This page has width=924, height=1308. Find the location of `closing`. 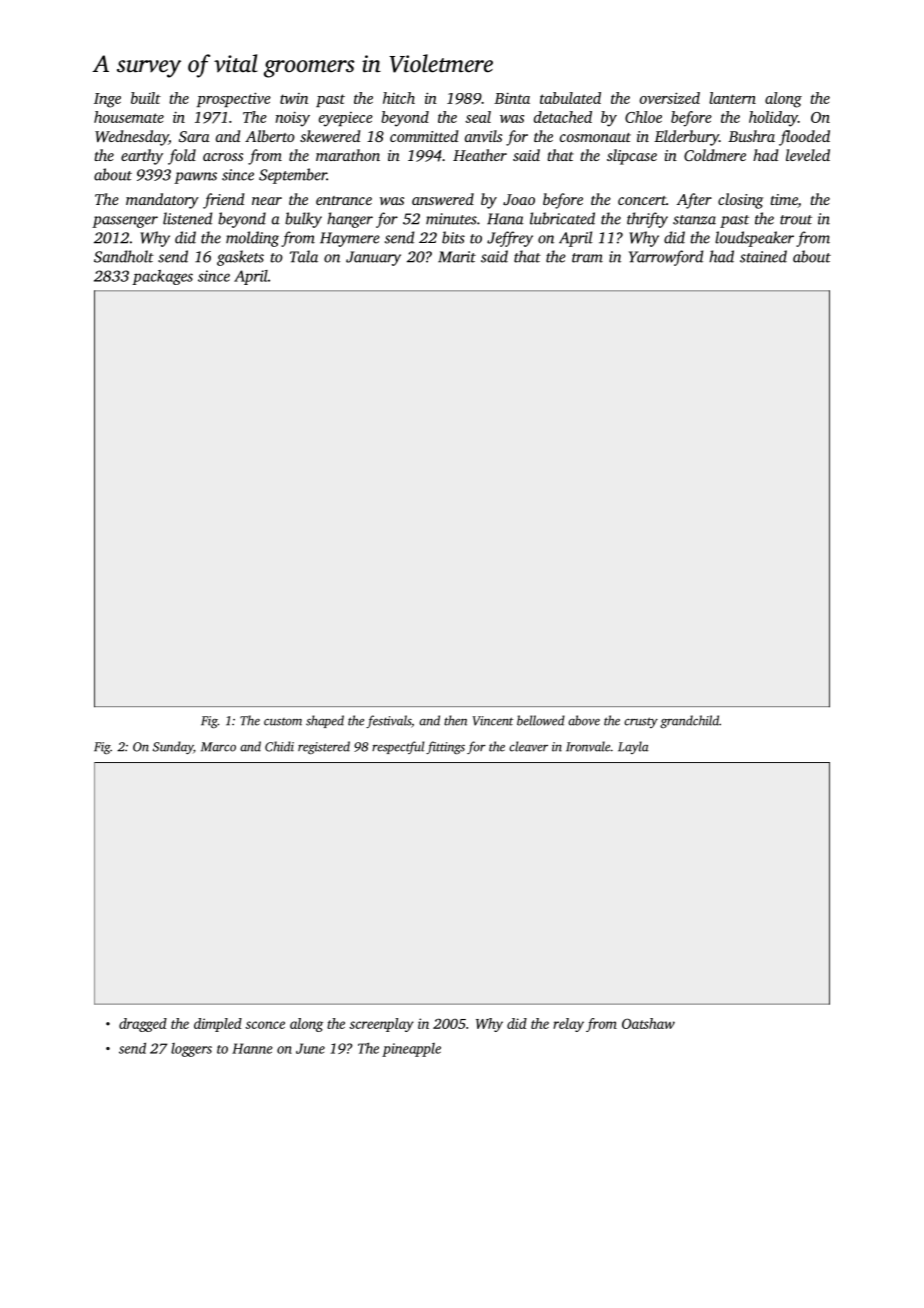

closing is located at coordinates (740, 201).
